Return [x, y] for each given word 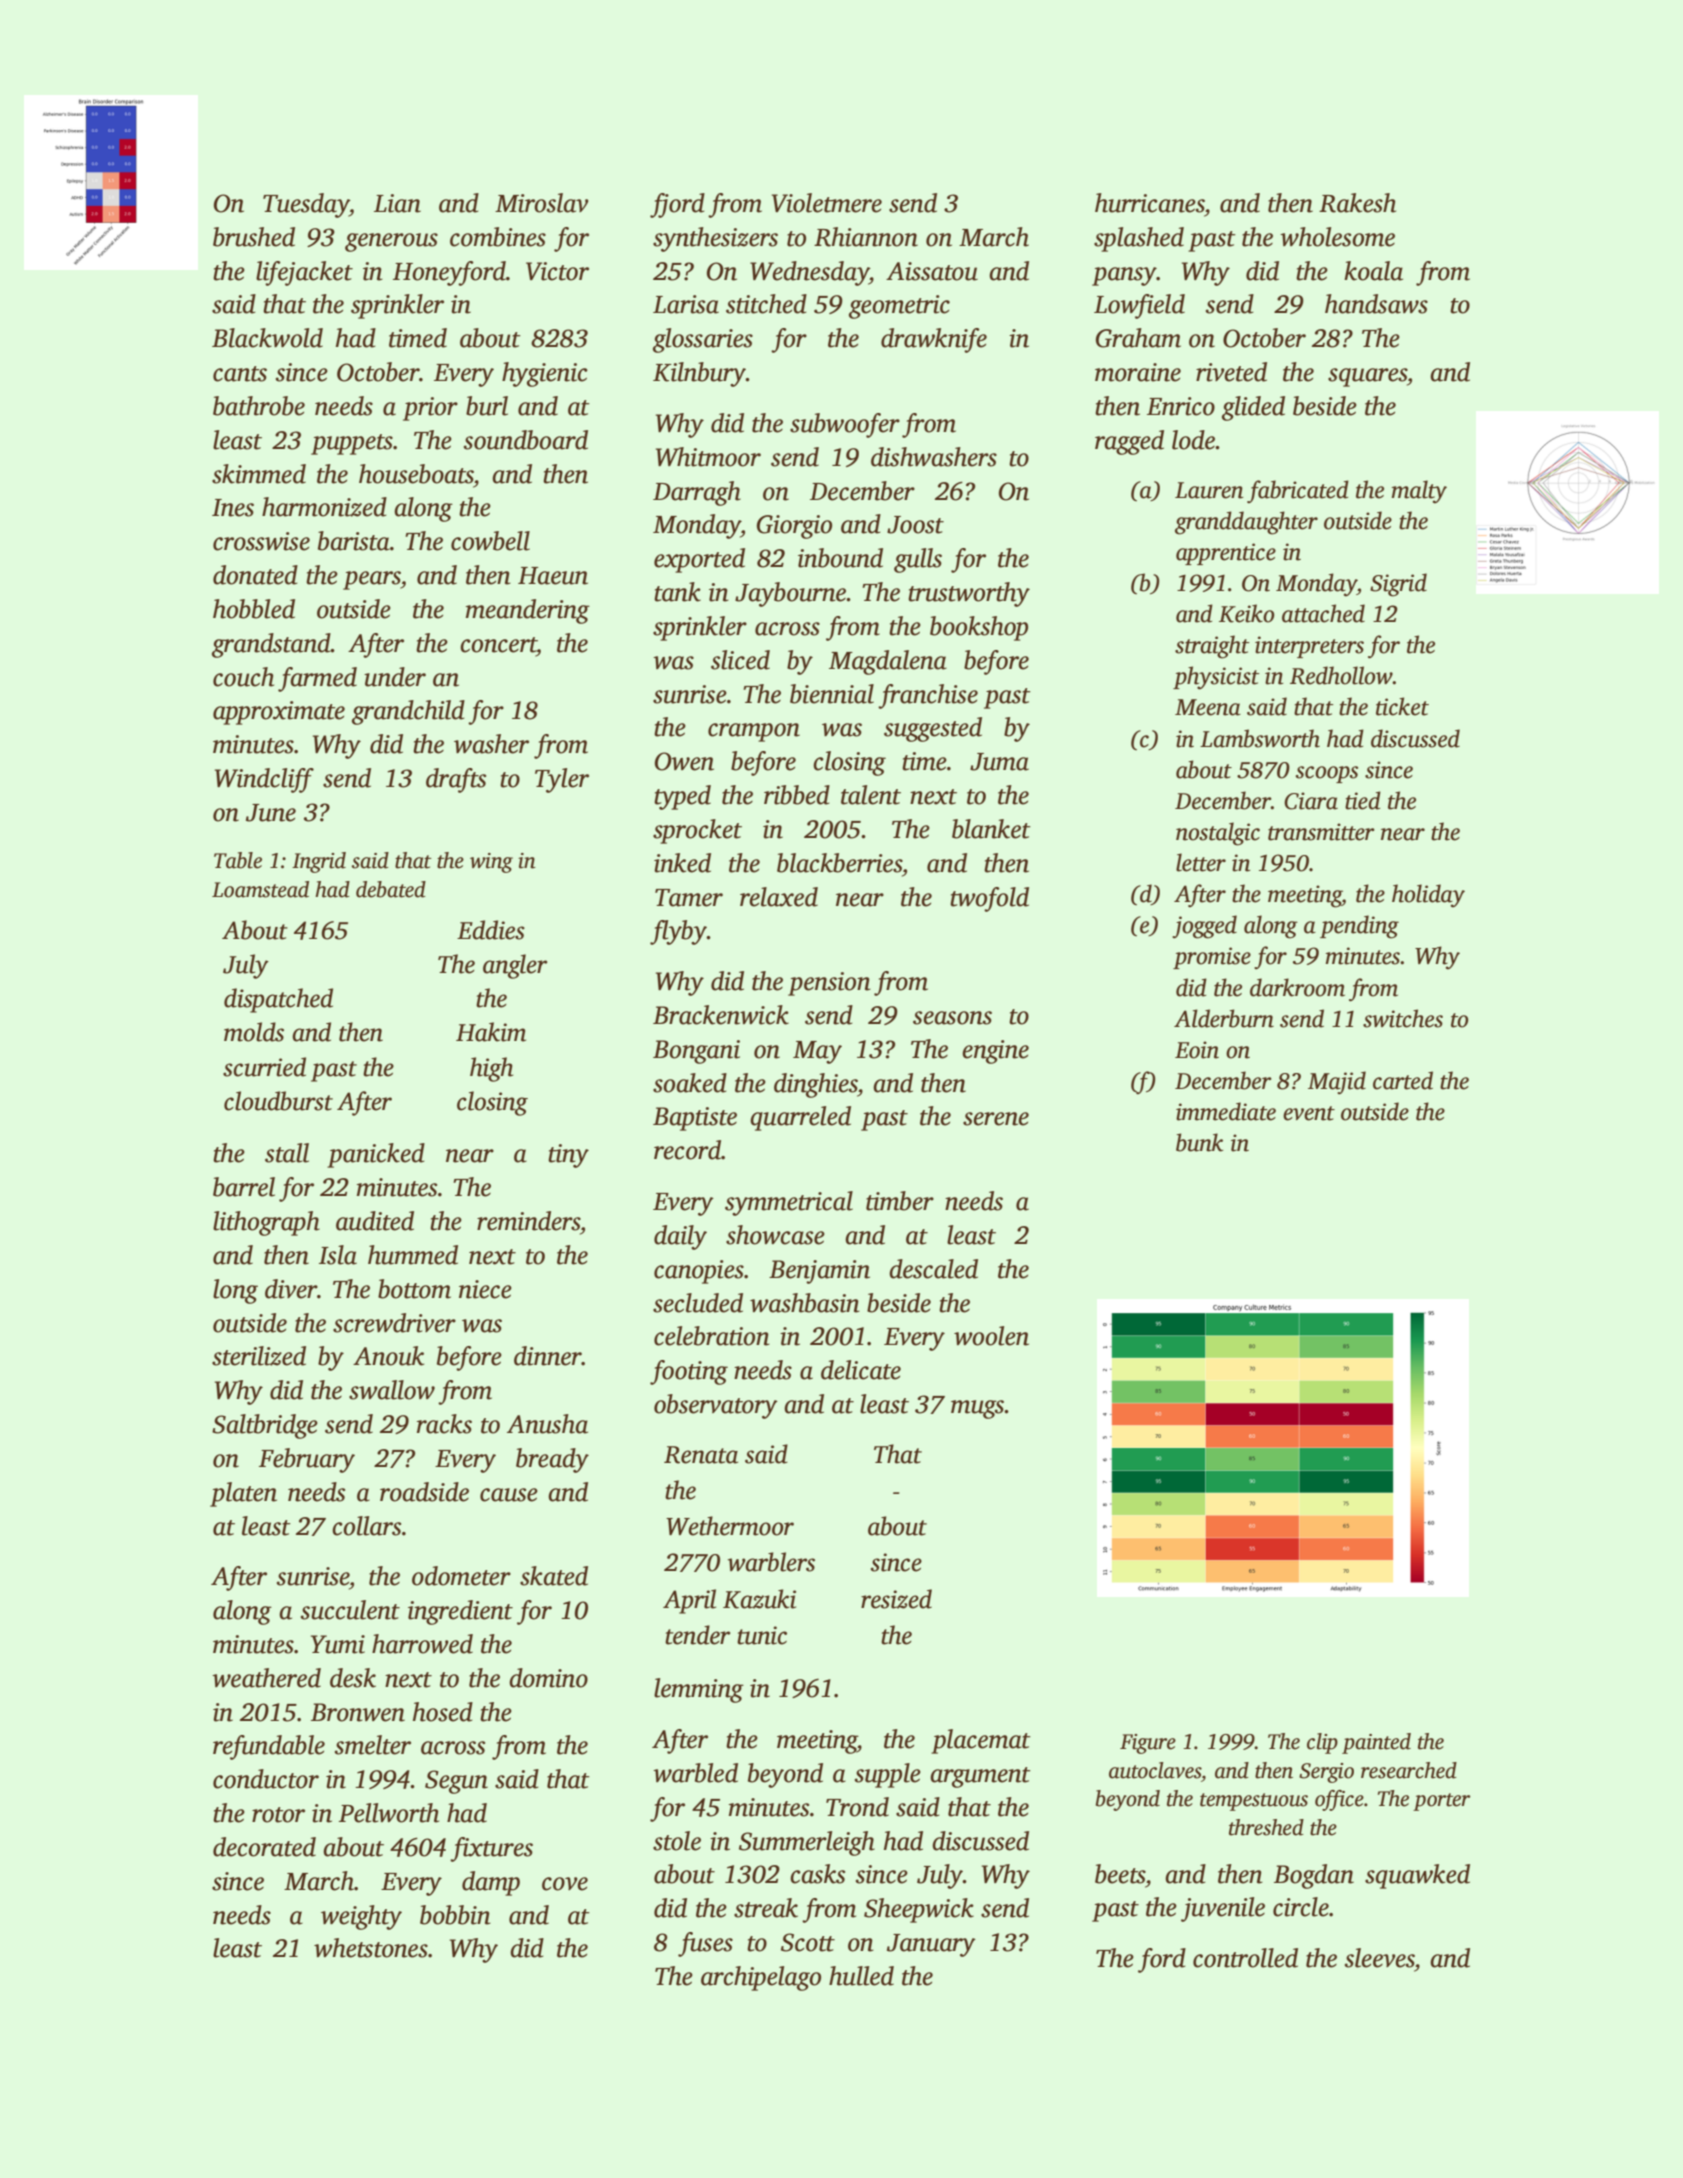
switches [1403, 1018]
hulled [861, 1976]
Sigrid [1398, 585]
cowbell [490, 541]
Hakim [491, 1032]
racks [444, 1424]
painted [1376, 1743]
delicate [861, 1370]
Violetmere [827, 203]
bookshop [979, 628]
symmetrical [789, 1203]
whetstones [371, 1948]
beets [1120, 1874]
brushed [254, 237]
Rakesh [1357, 203]
